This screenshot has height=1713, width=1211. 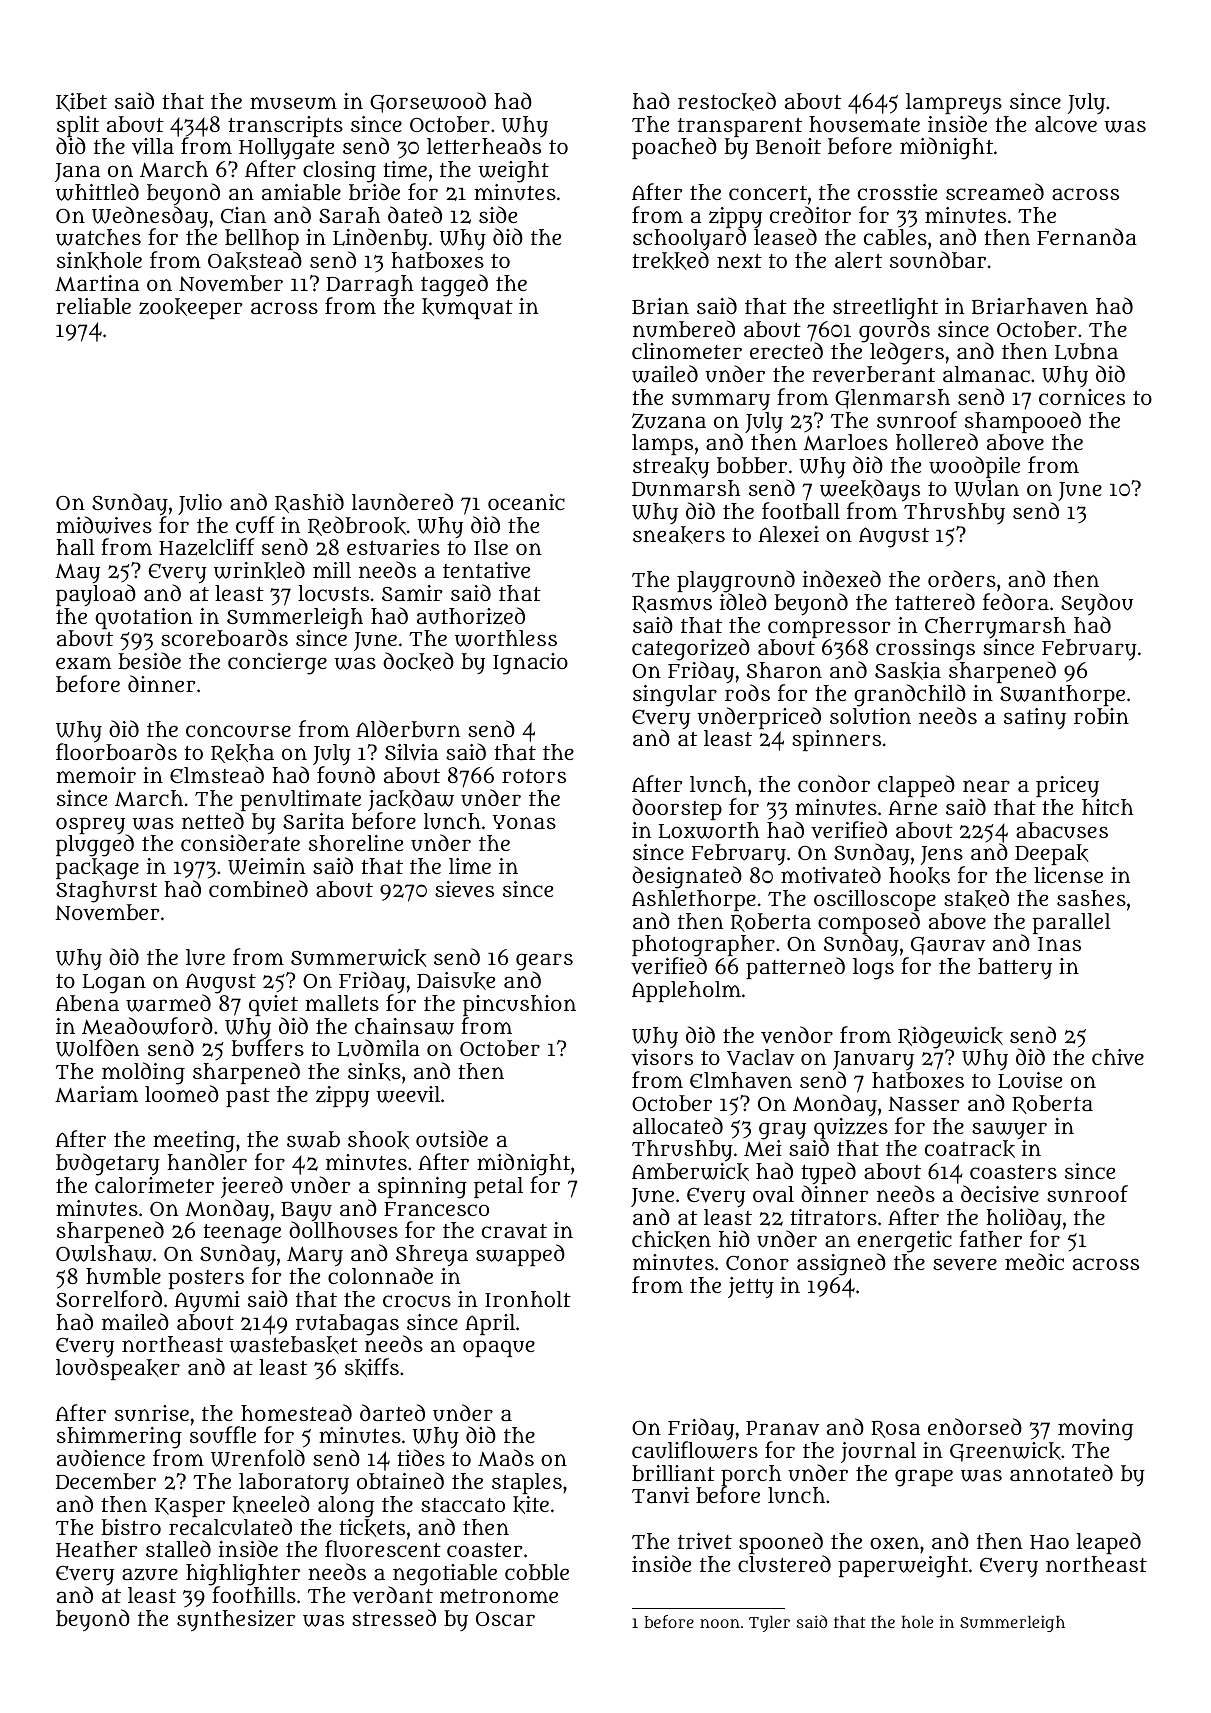 What do you see at coordinates (154, 1185) in the screenshot?
I see `calorimeter` at bounding box center [154, 1185].
